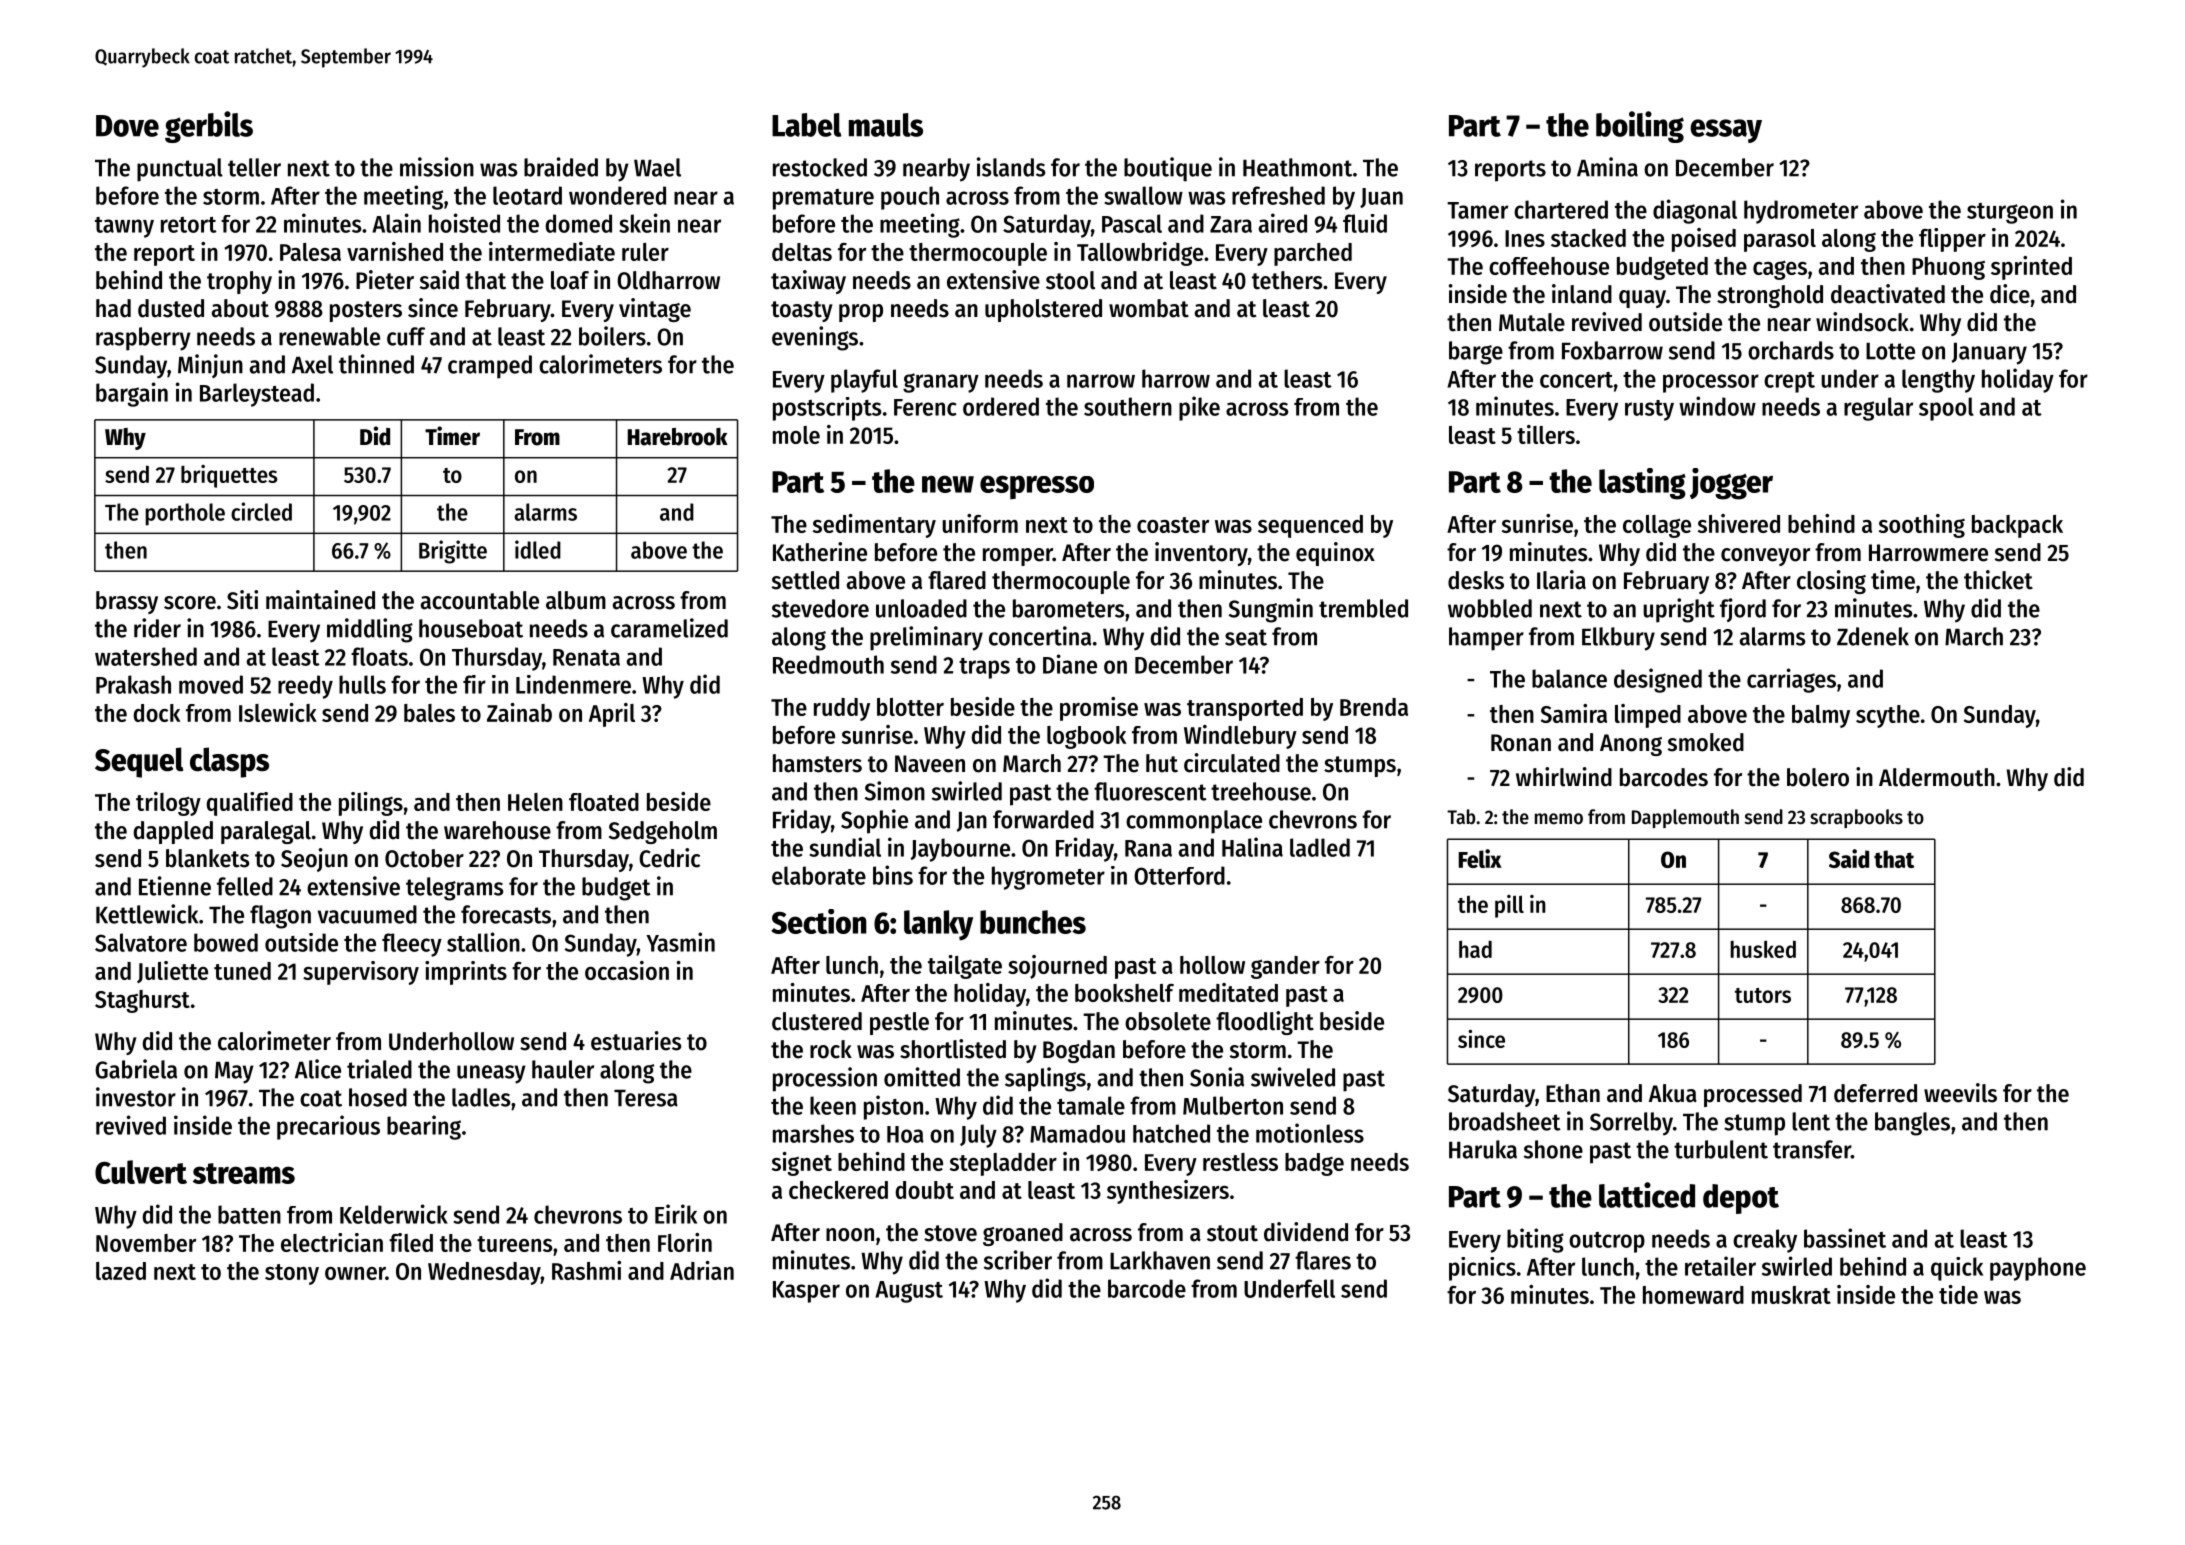 This screenshot has height=1545, width=2185. I want to click on Harebrook, so click(678, 437).
